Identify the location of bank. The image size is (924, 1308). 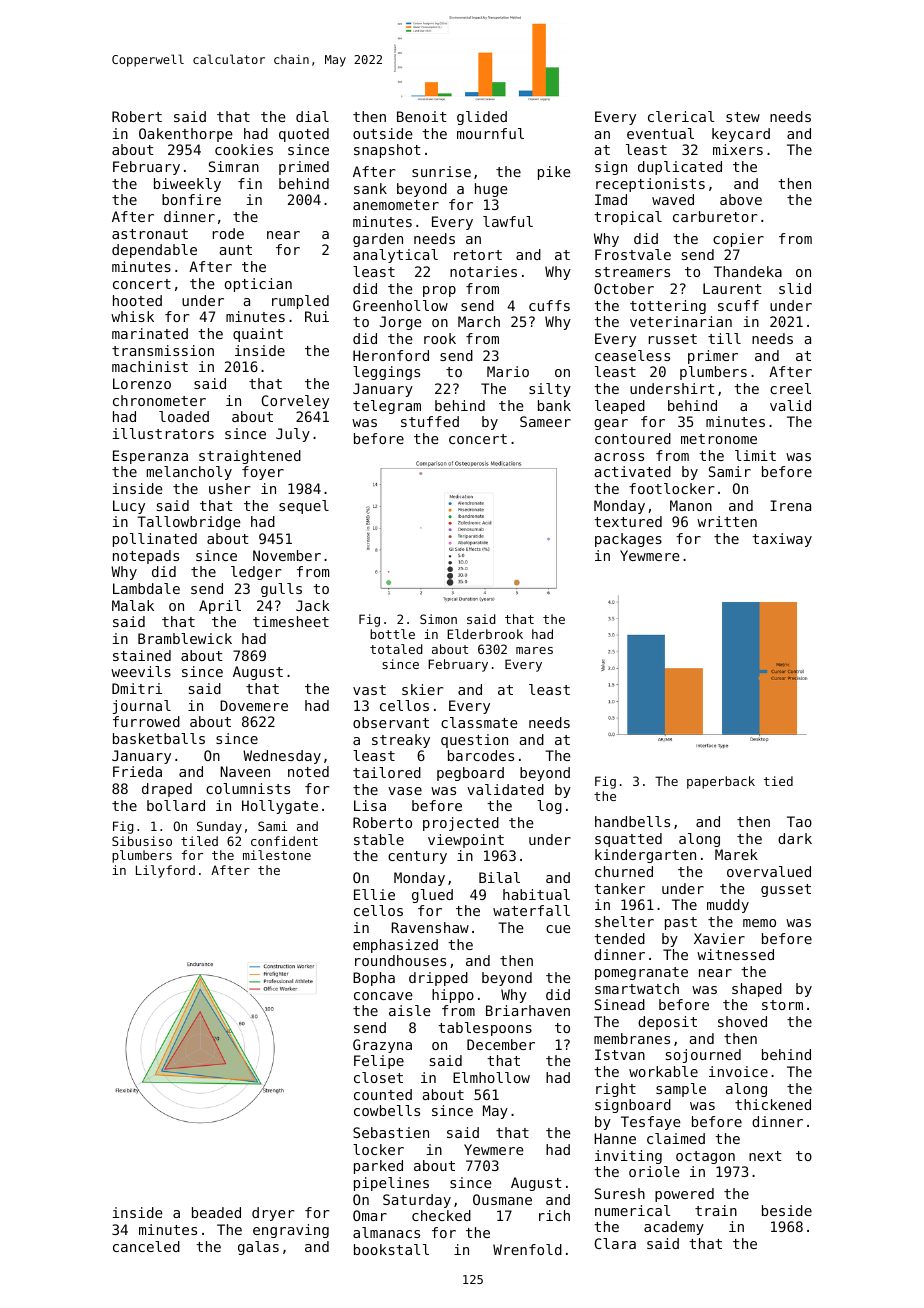
(554, 405).
